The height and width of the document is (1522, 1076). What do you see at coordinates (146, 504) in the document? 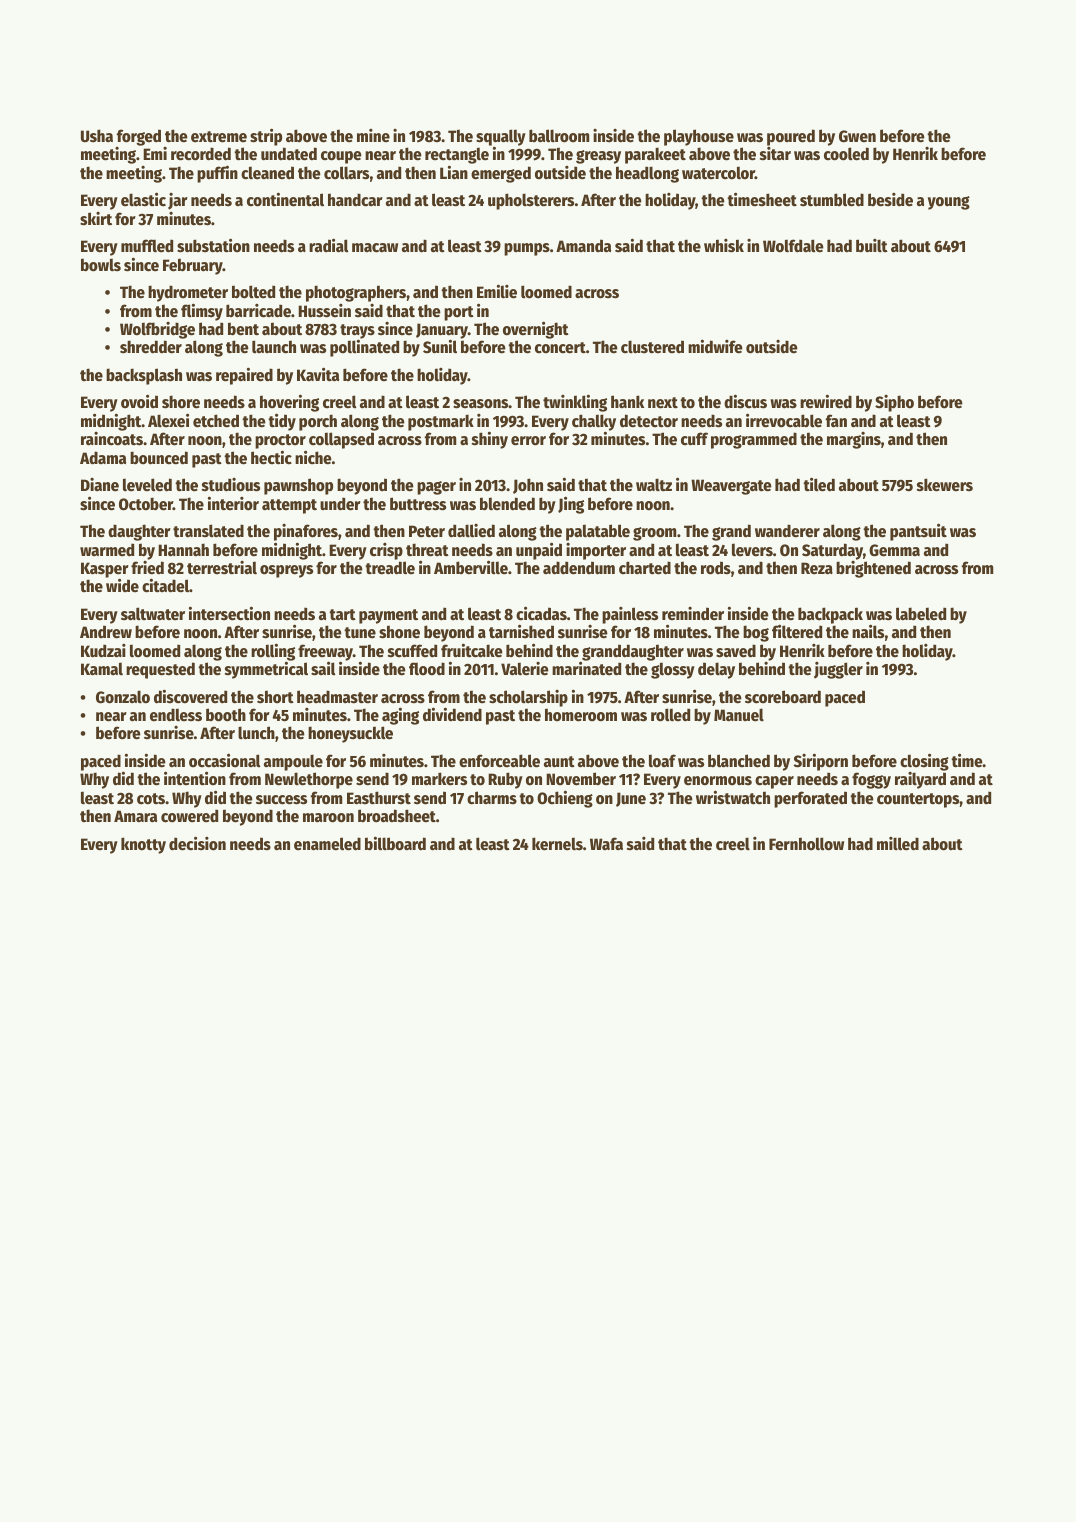
I see `October` at bounding box center [146, 504].
